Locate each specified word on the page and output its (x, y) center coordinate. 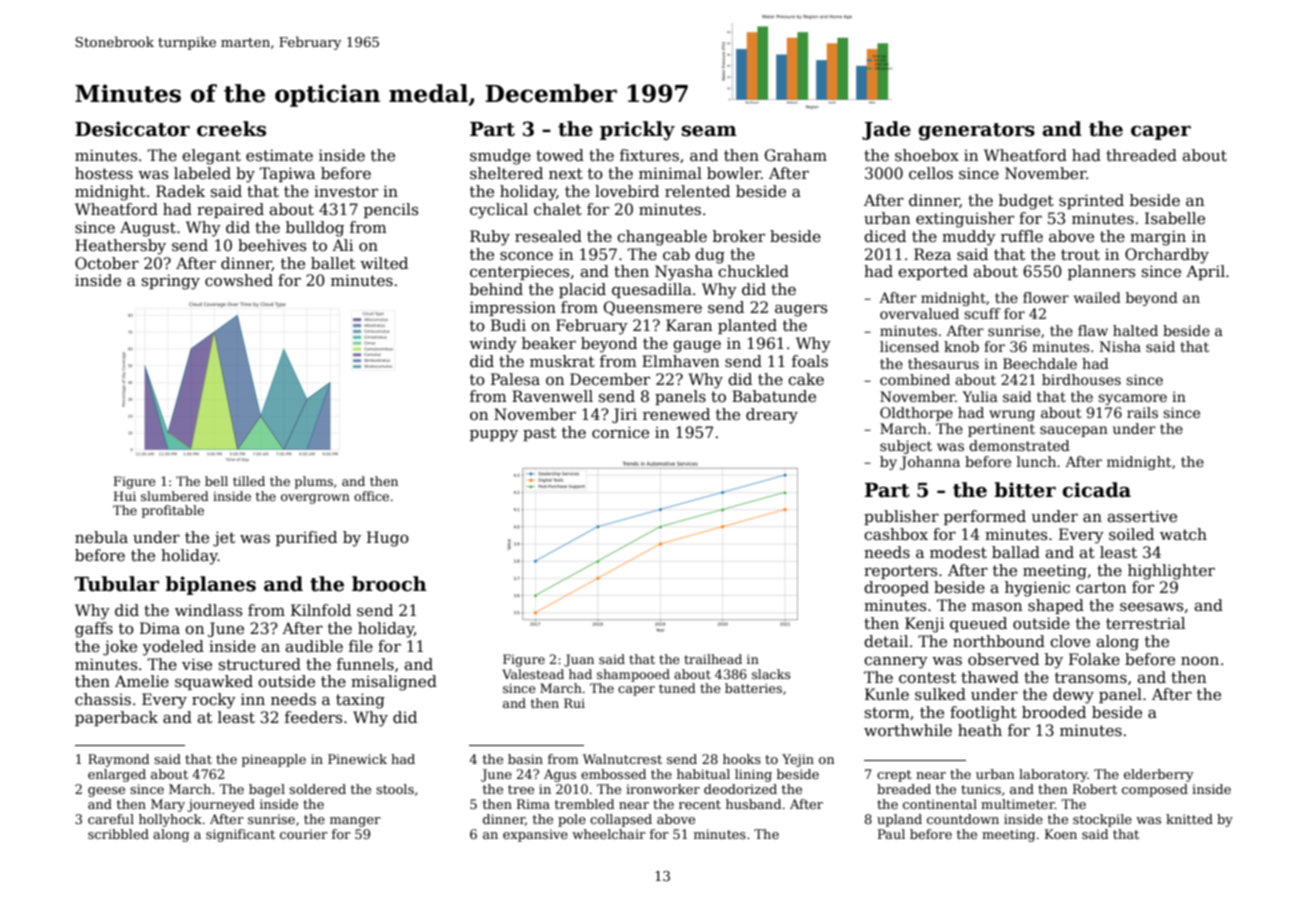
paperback (116, 718)
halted (1135, 330)
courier (304, 834)
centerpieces (519, 272)
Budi (508, 325)
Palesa (515, 379)
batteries (753, 688)
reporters (900, 572)
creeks (231, 129)
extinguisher (965, 220)
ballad (1016, 552)
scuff (982, 313)
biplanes (210, 585)
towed (560, 155)
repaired (230, 210)
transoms (1091, 677)
